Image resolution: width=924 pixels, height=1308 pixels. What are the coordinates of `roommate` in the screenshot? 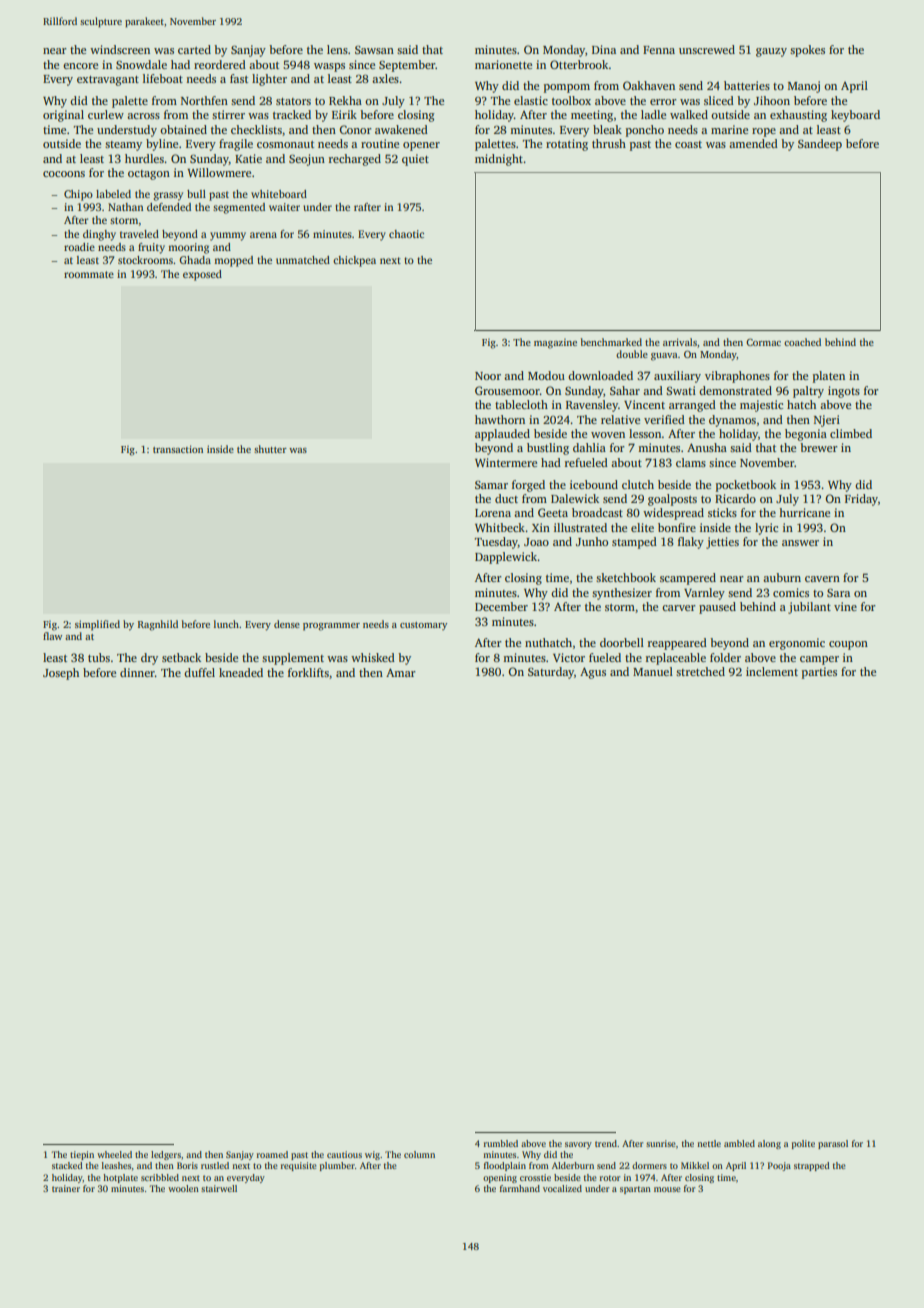 It's located at (89, 274).
